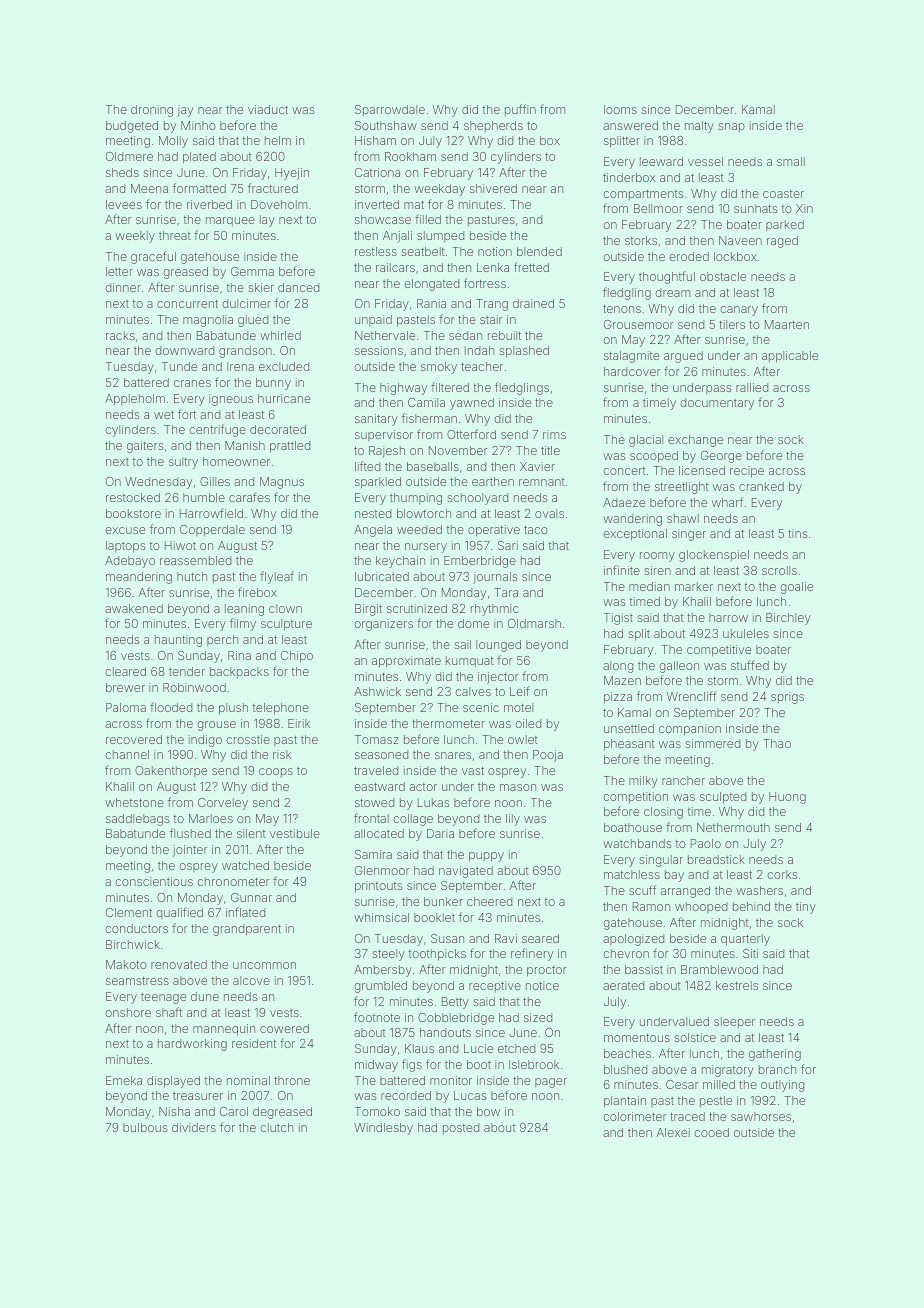 The height and width of the document is (1308, 924). I want to click on rhythmic, so click(495, 610).
